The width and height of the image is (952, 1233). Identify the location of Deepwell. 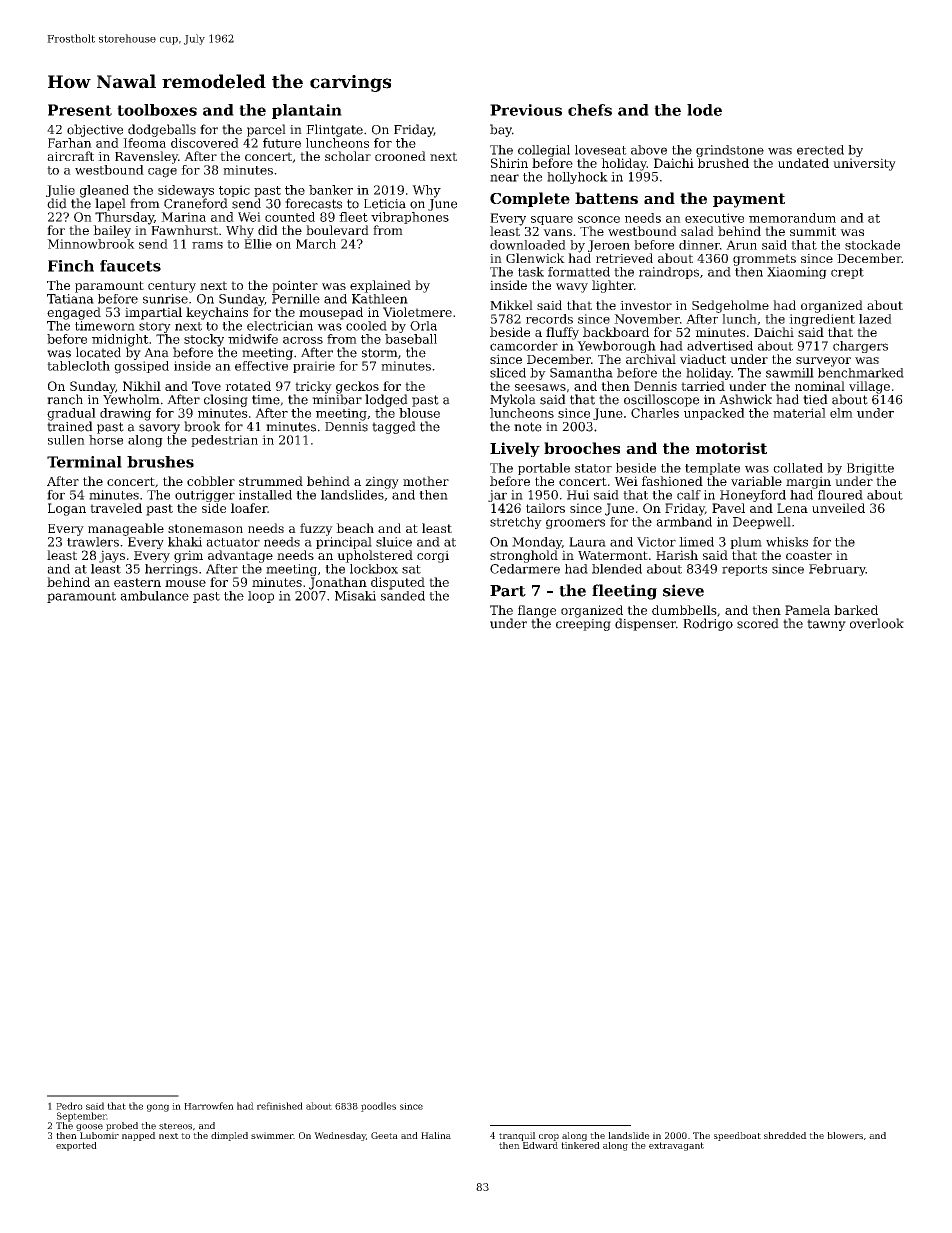
(762, 523).
